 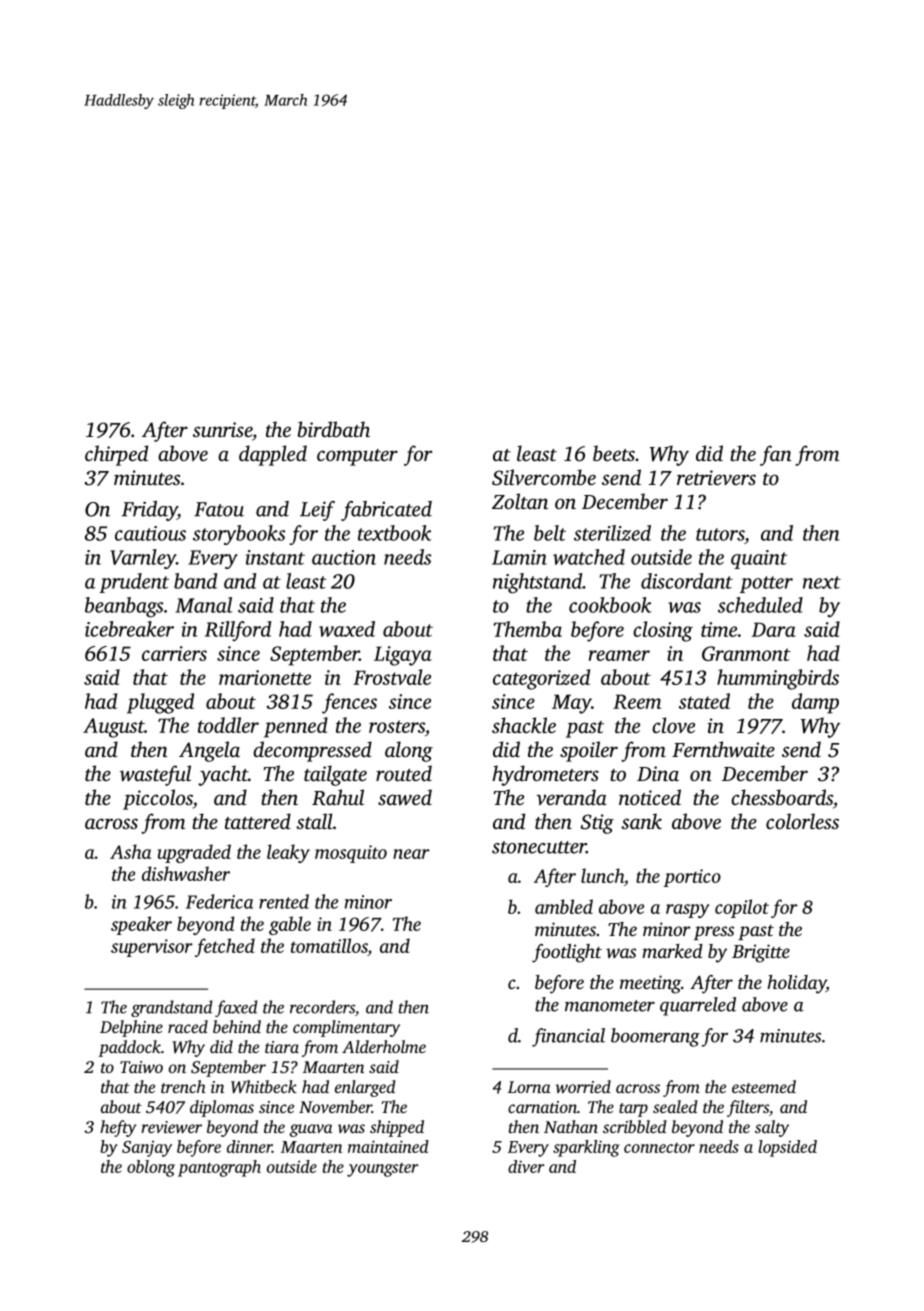 What do you see at coordinates (334, 429) in the screenshot?
I see `birdbath` at bounding box center [334, 429].
